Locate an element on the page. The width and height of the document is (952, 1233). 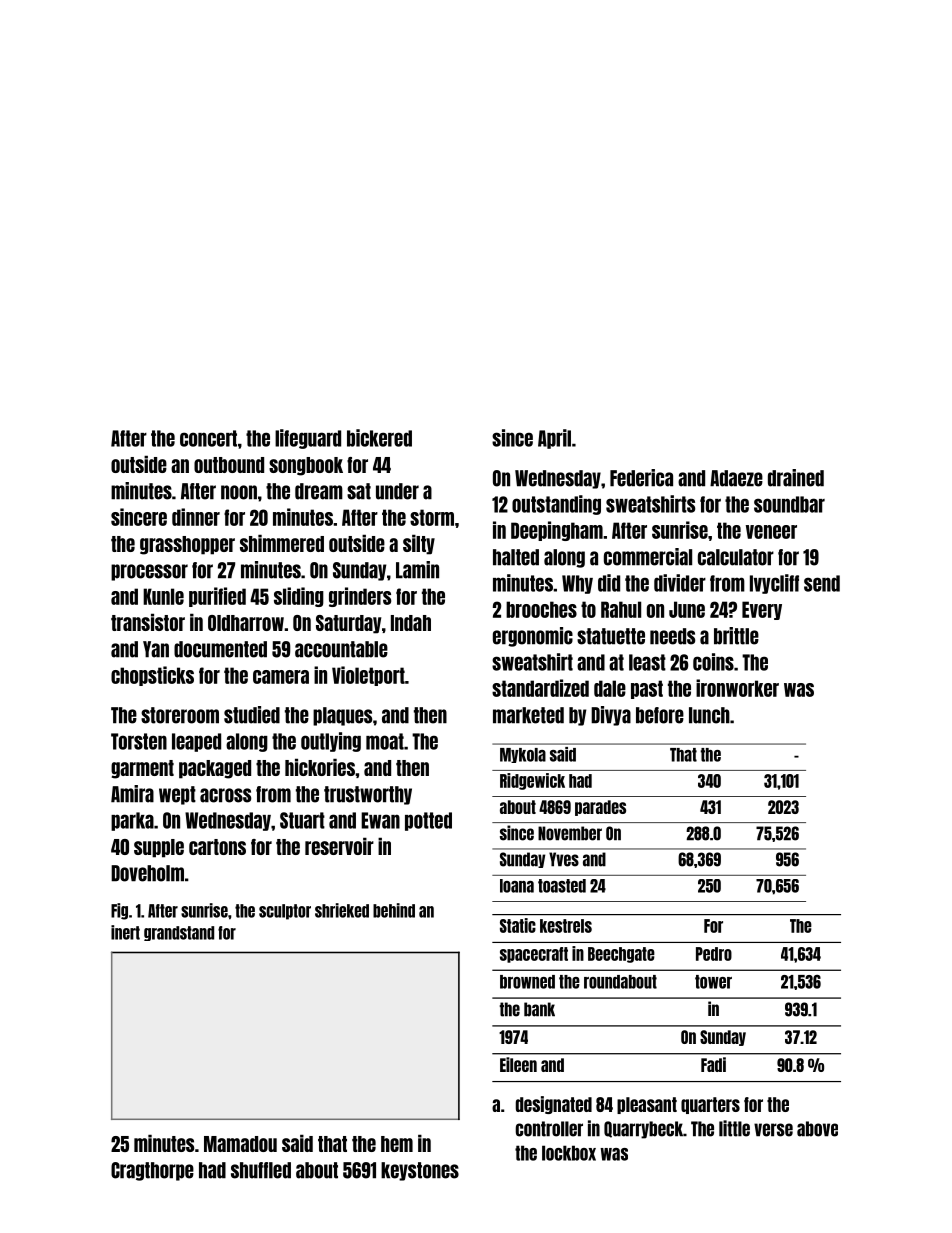
chopsticks is located at coordinates (152, 676).
